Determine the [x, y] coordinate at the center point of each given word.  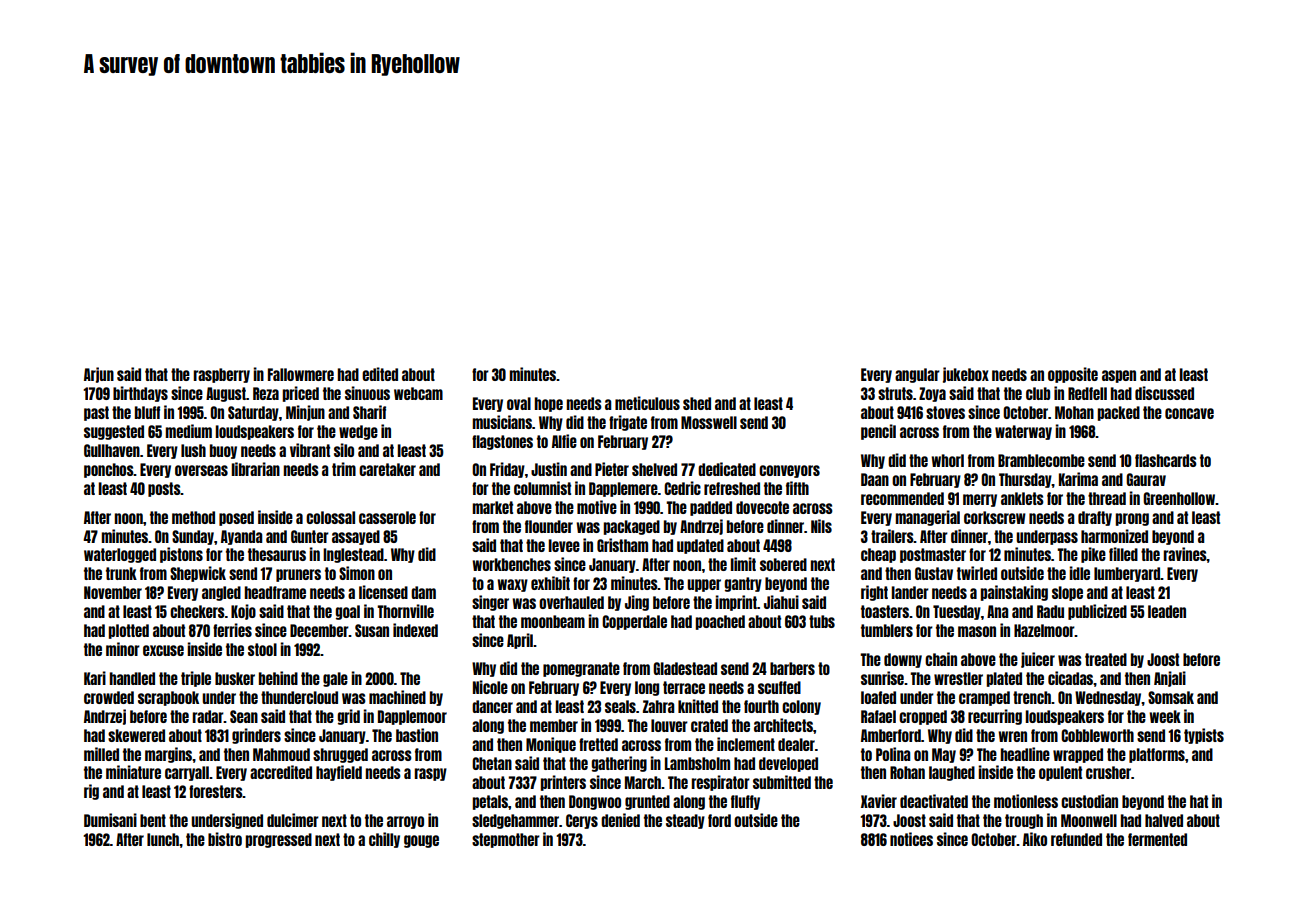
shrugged [340, 755]
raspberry [221, 375]
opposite [1073, 375]
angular [917, 375]
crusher [1108, 772]
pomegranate [581, 669]
